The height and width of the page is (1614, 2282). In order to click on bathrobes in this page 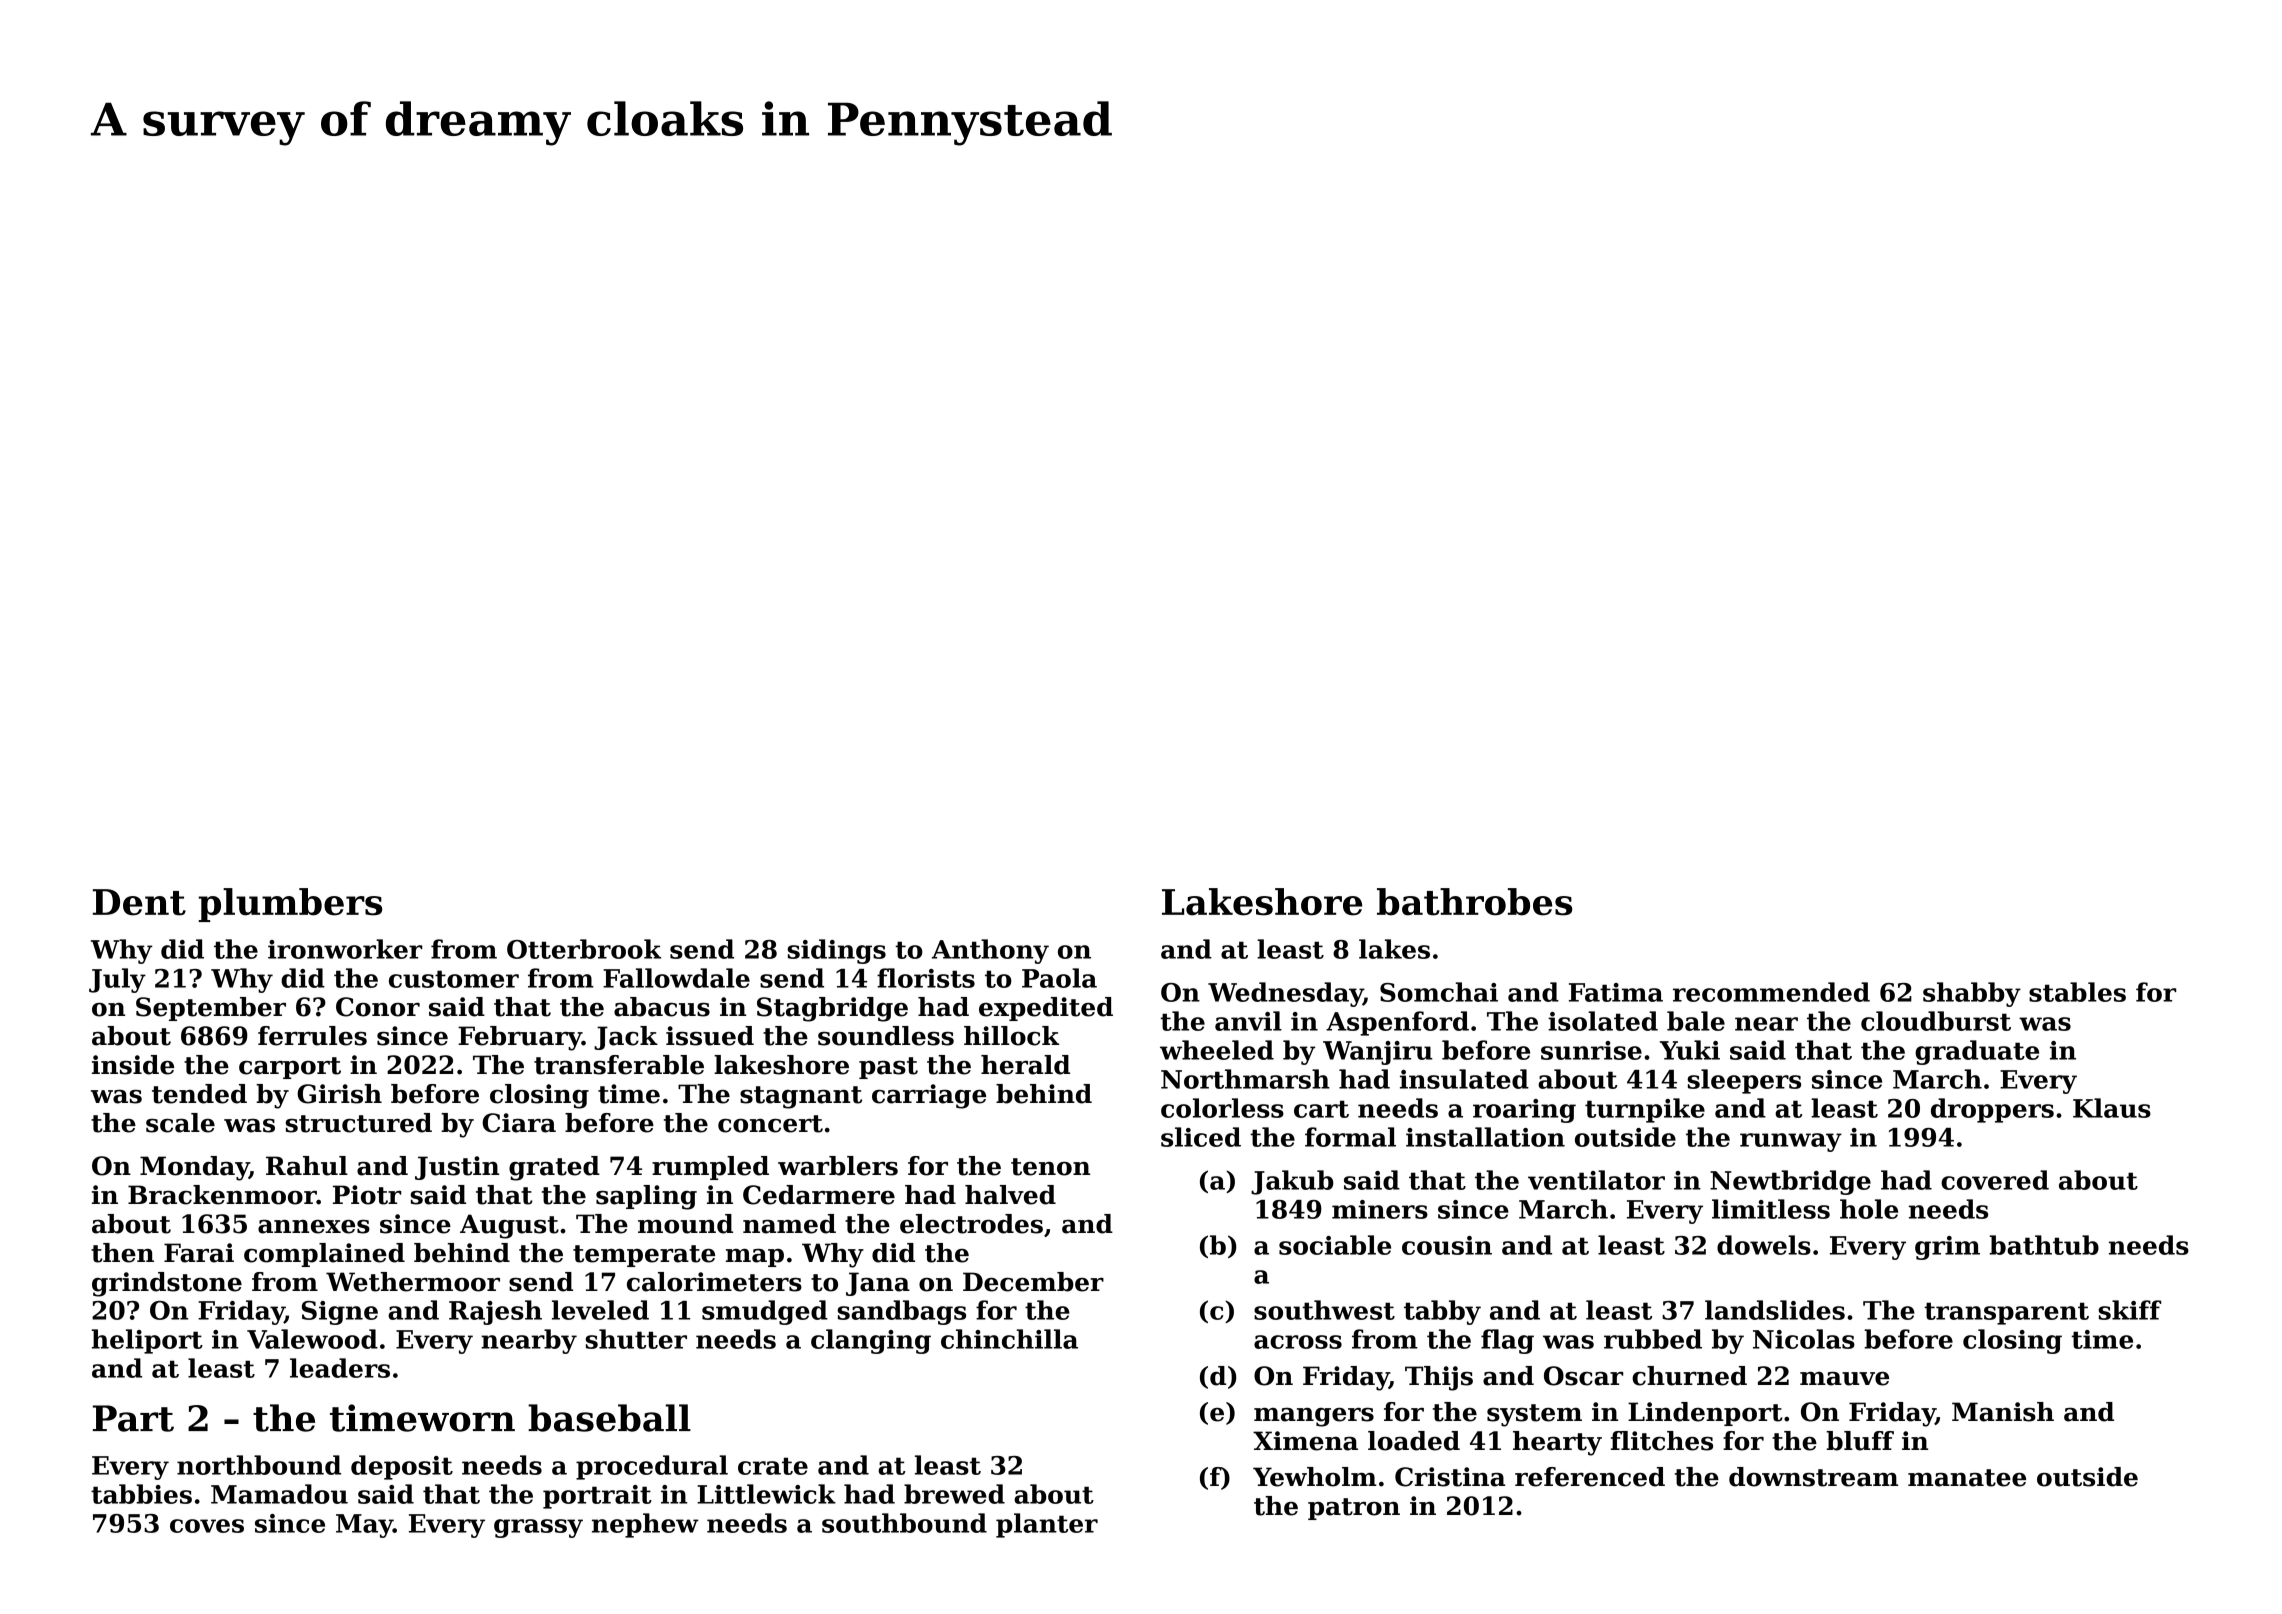, I will do `click(1474, 902)`.
